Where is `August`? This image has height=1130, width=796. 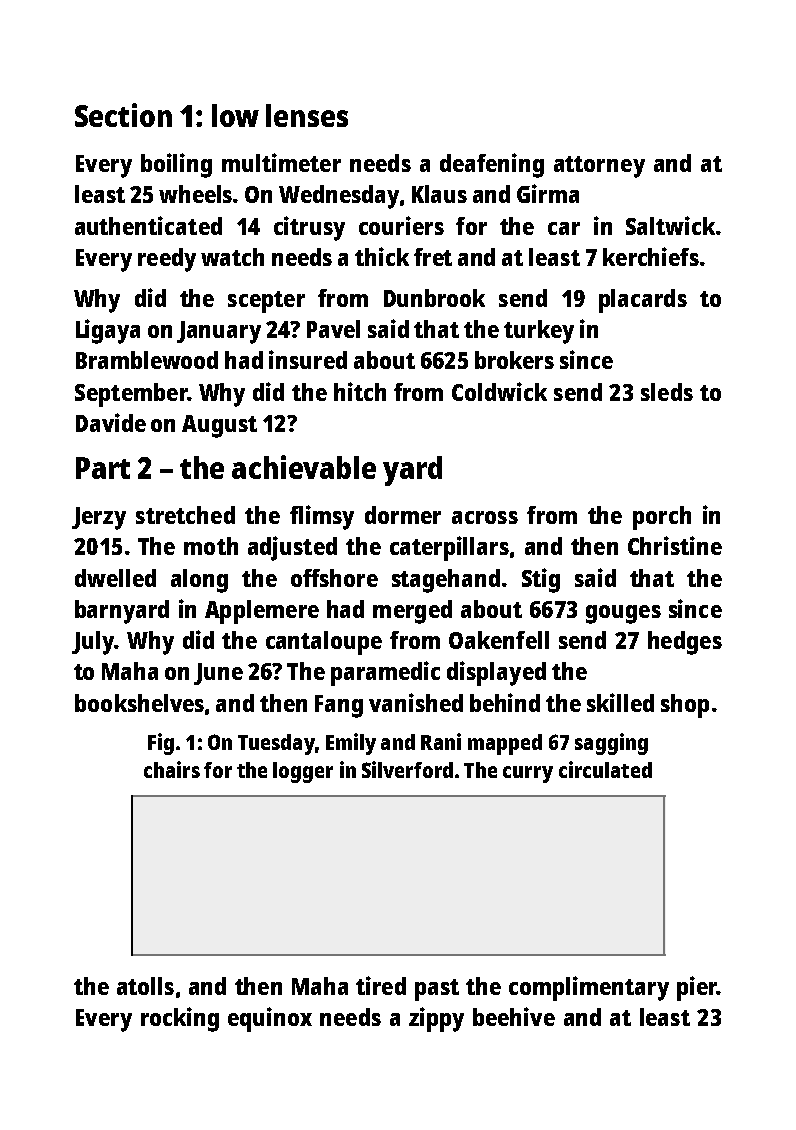
August is located at coordinates (219, 426).
